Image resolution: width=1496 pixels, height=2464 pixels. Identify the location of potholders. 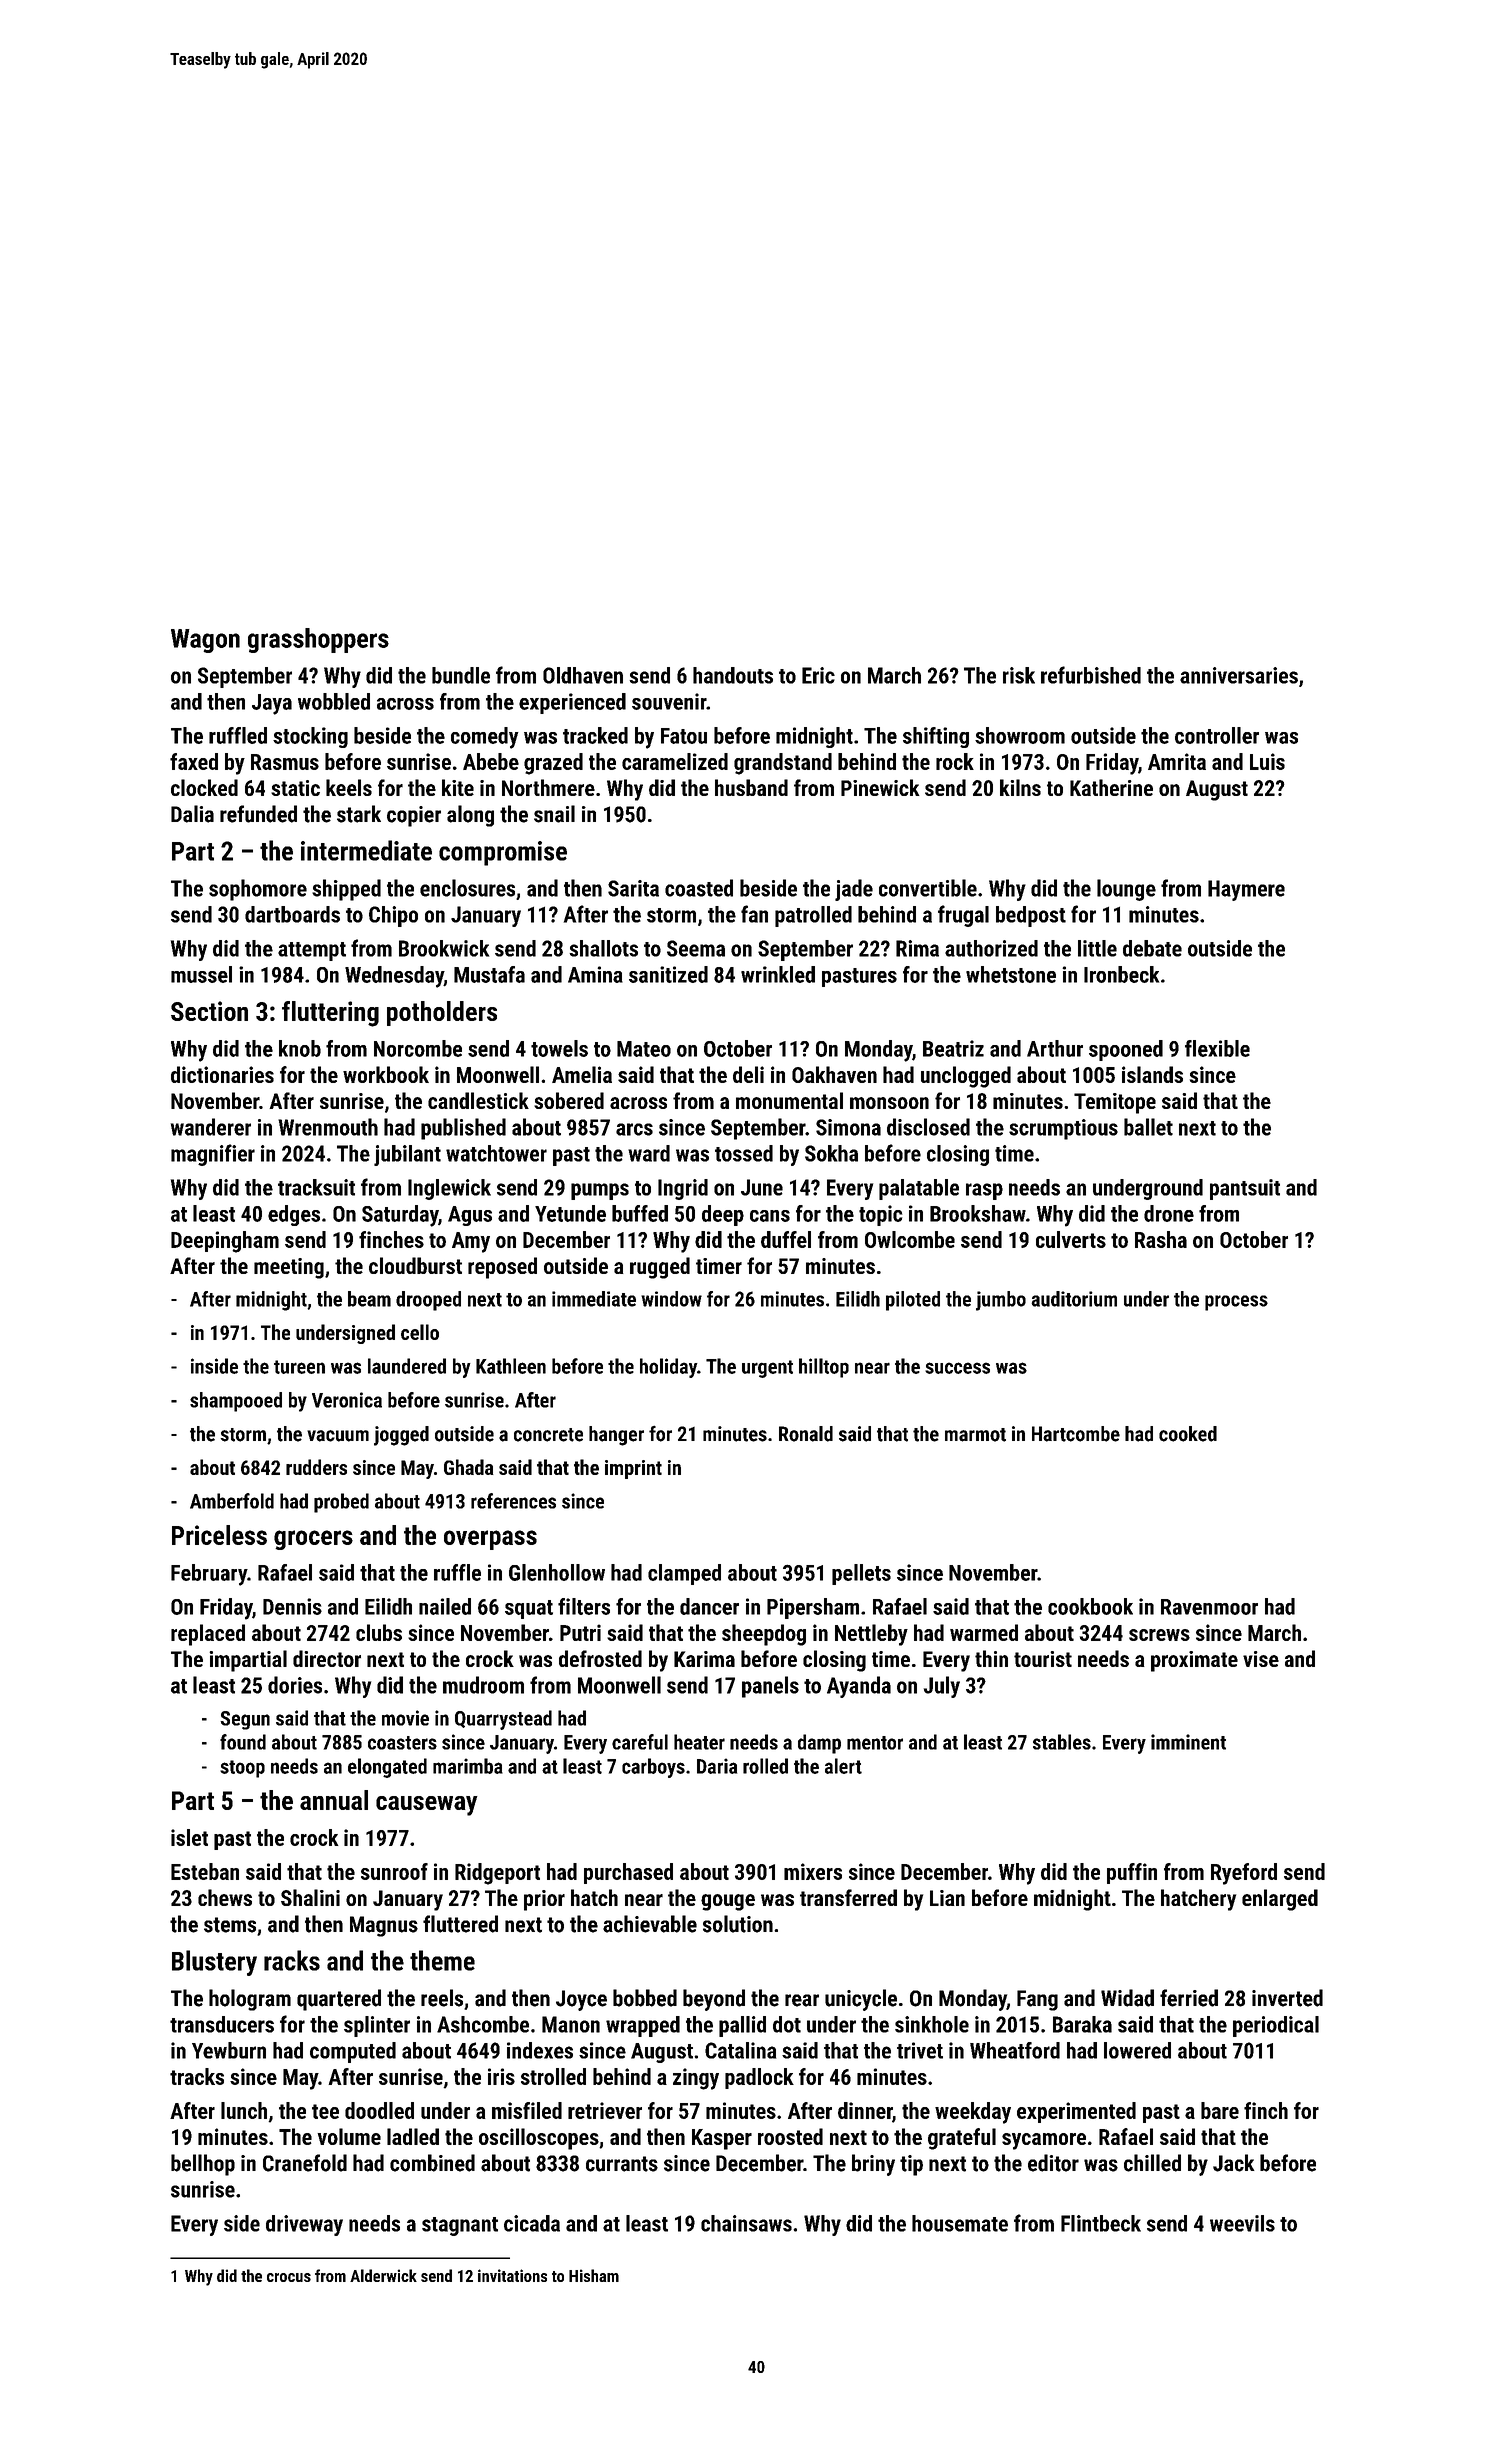
(442, 1013).
